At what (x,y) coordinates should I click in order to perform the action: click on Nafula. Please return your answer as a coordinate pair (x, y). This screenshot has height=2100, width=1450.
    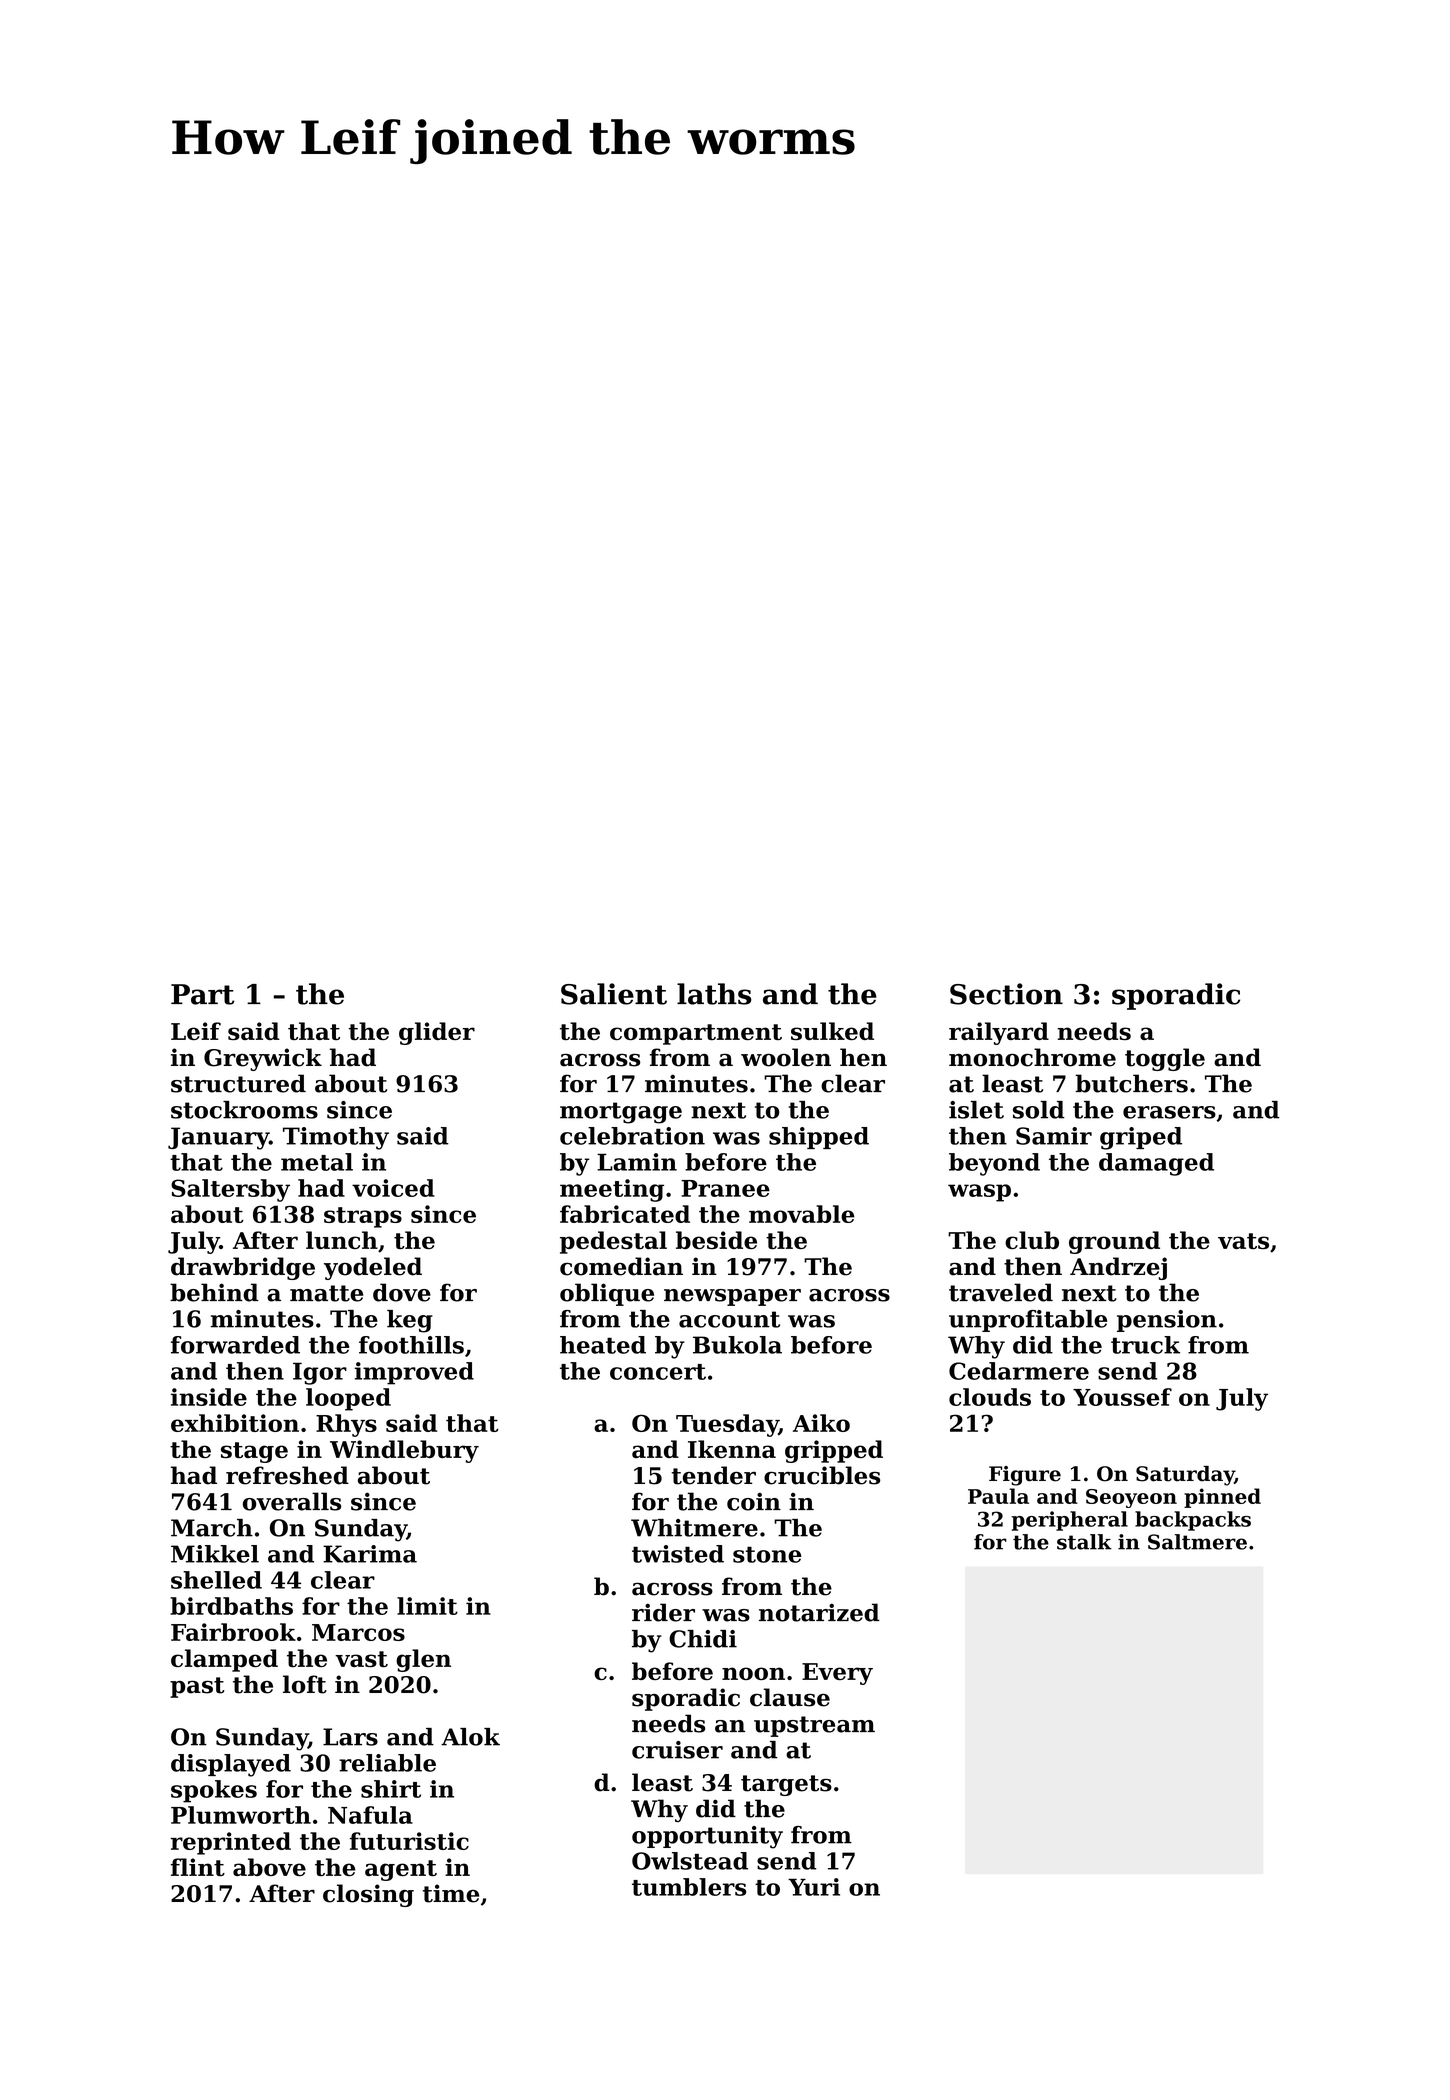
    Looking at the image, I should click on (370, 1815).
